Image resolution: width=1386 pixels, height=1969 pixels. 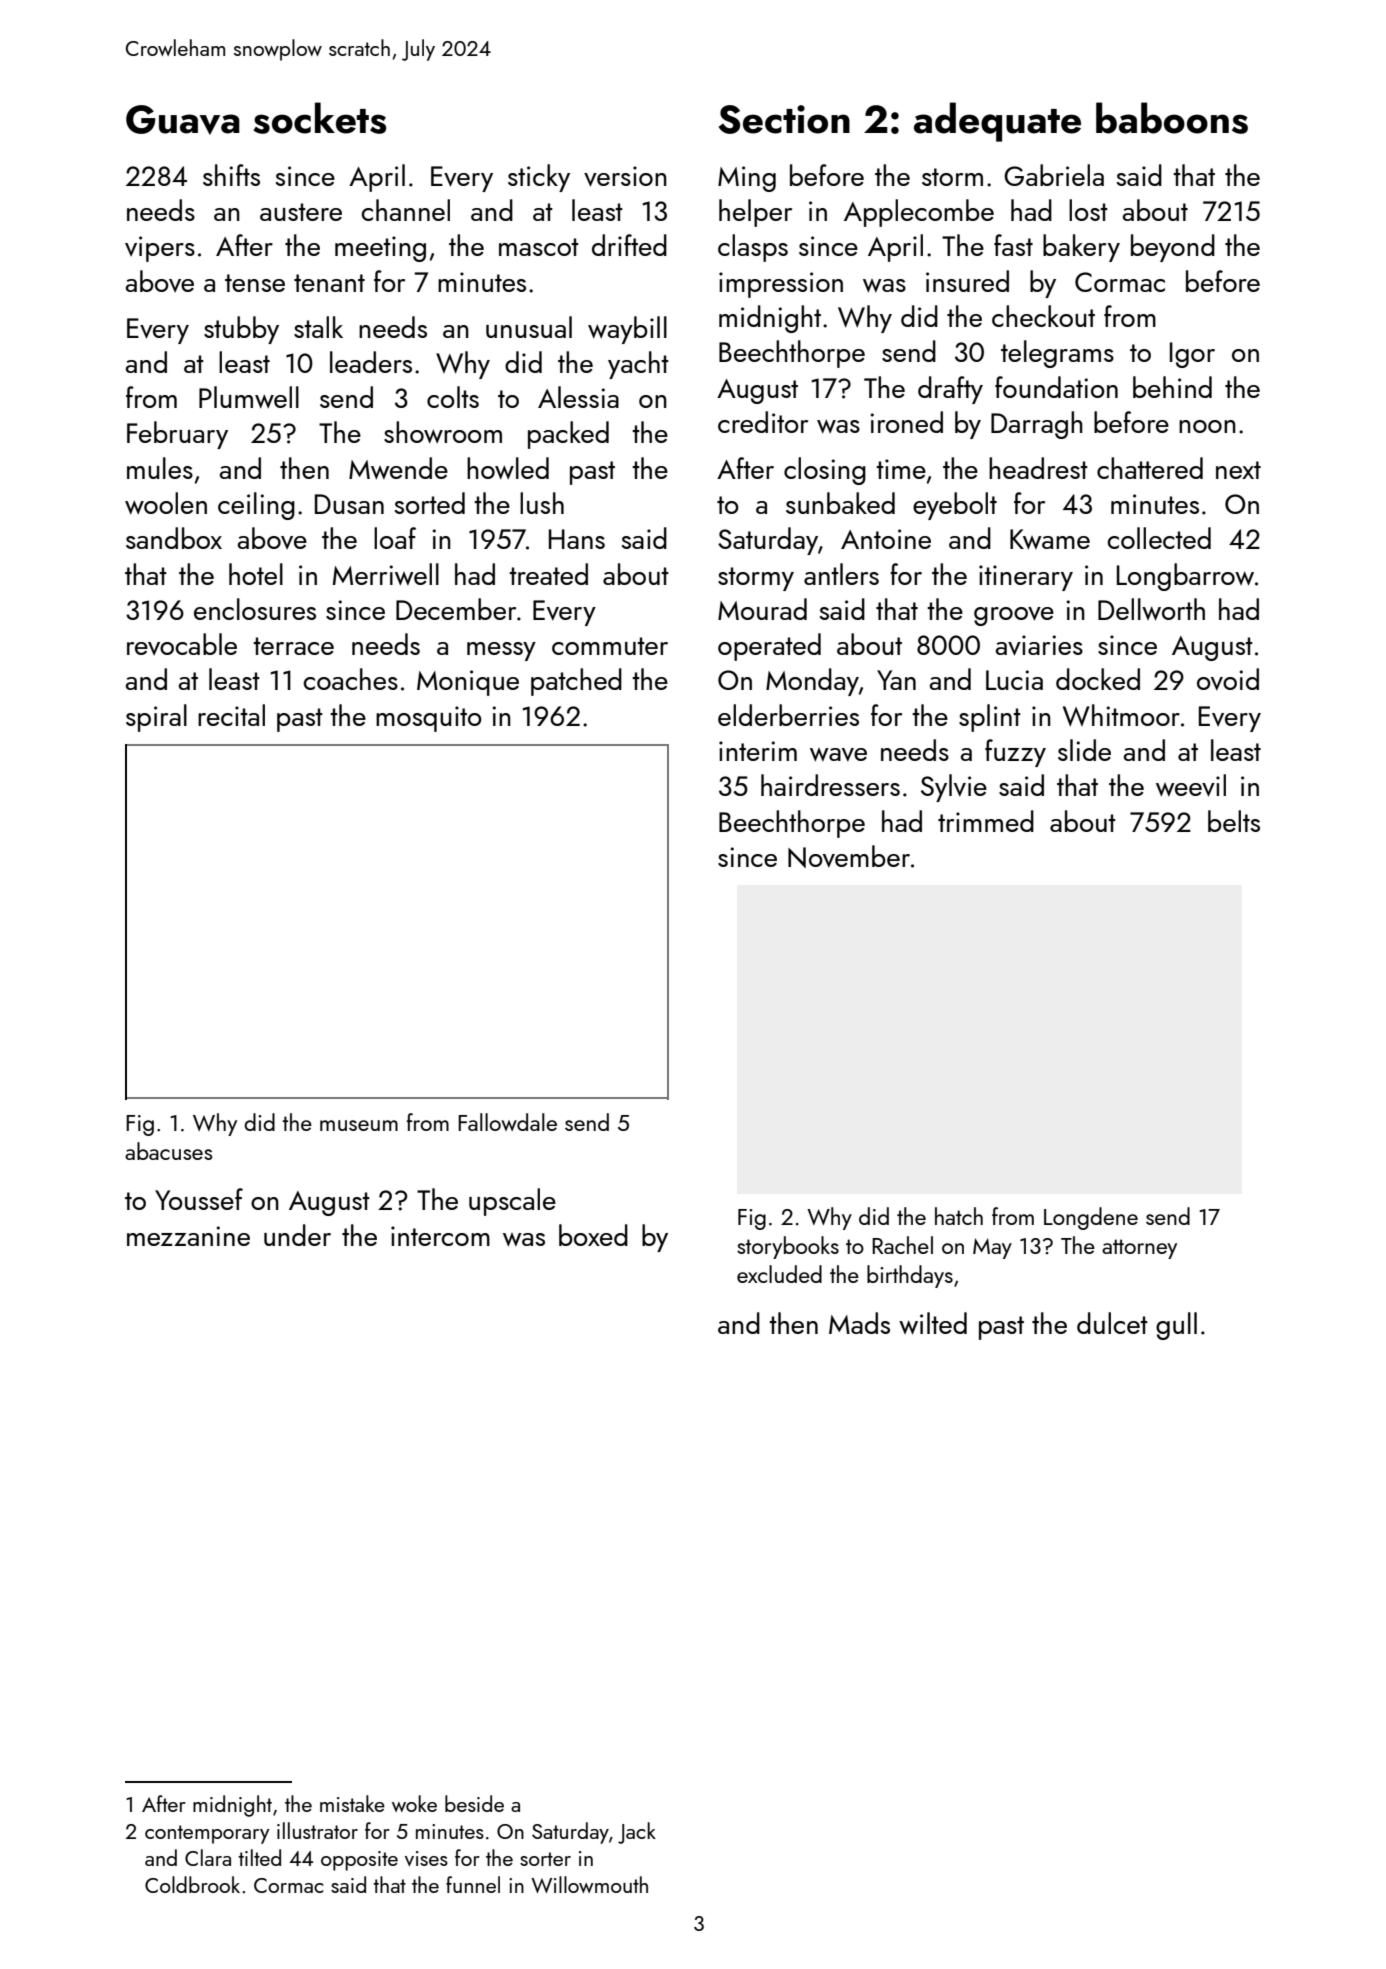 What do you see at coordinates (1176, 1326) in the page?
I see `gull` at bounding box center [1176, 1326].
